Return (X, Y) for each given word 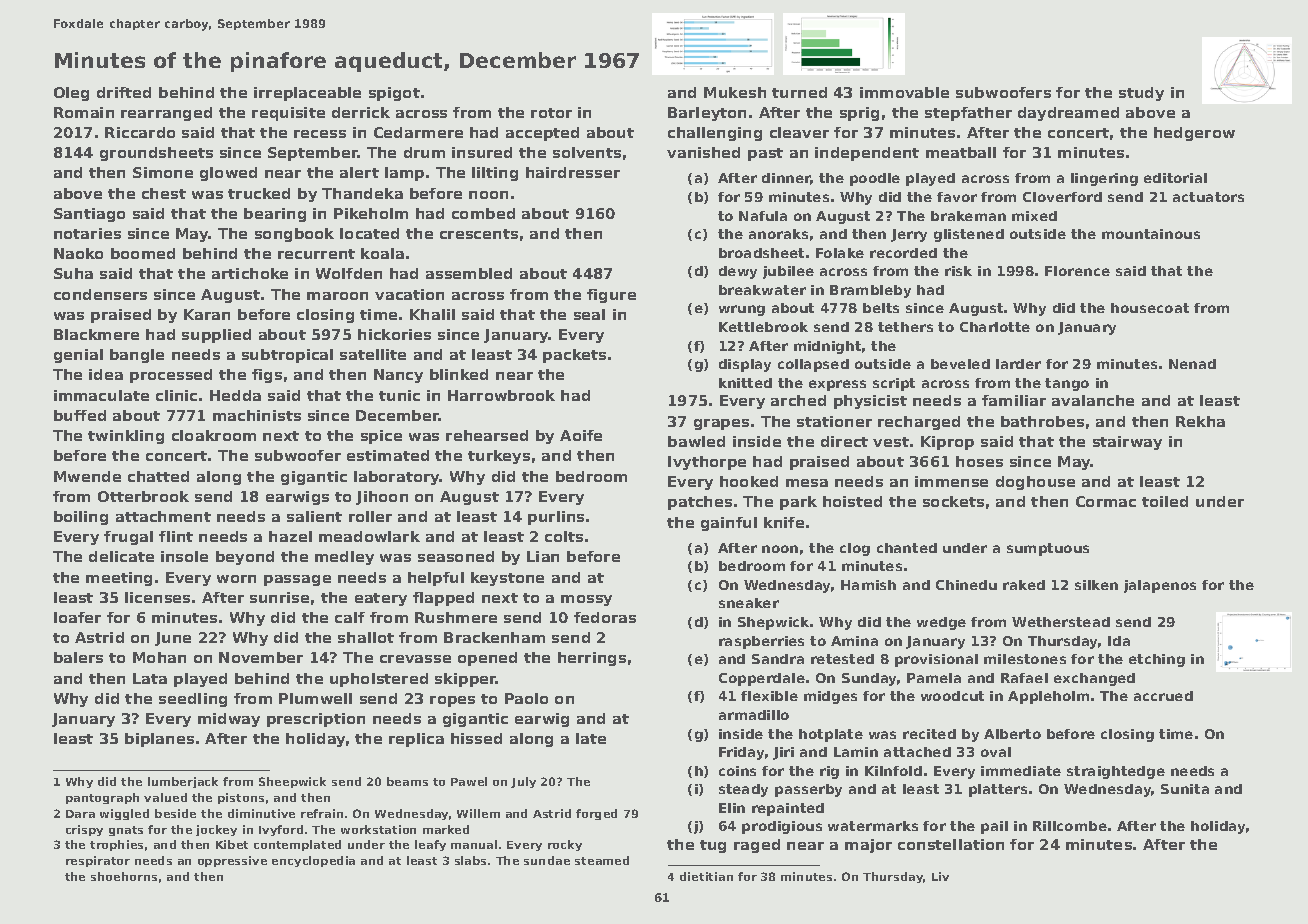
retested (842, 659)
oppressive (232, 861)
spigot (394, 94)
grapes (721, 424)
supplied (216, 336)
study (1141, 94)
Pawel (469, 781)
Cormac (1106, 501)
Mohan (159, 657)
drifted (124, 92)
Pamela (934, 678)
